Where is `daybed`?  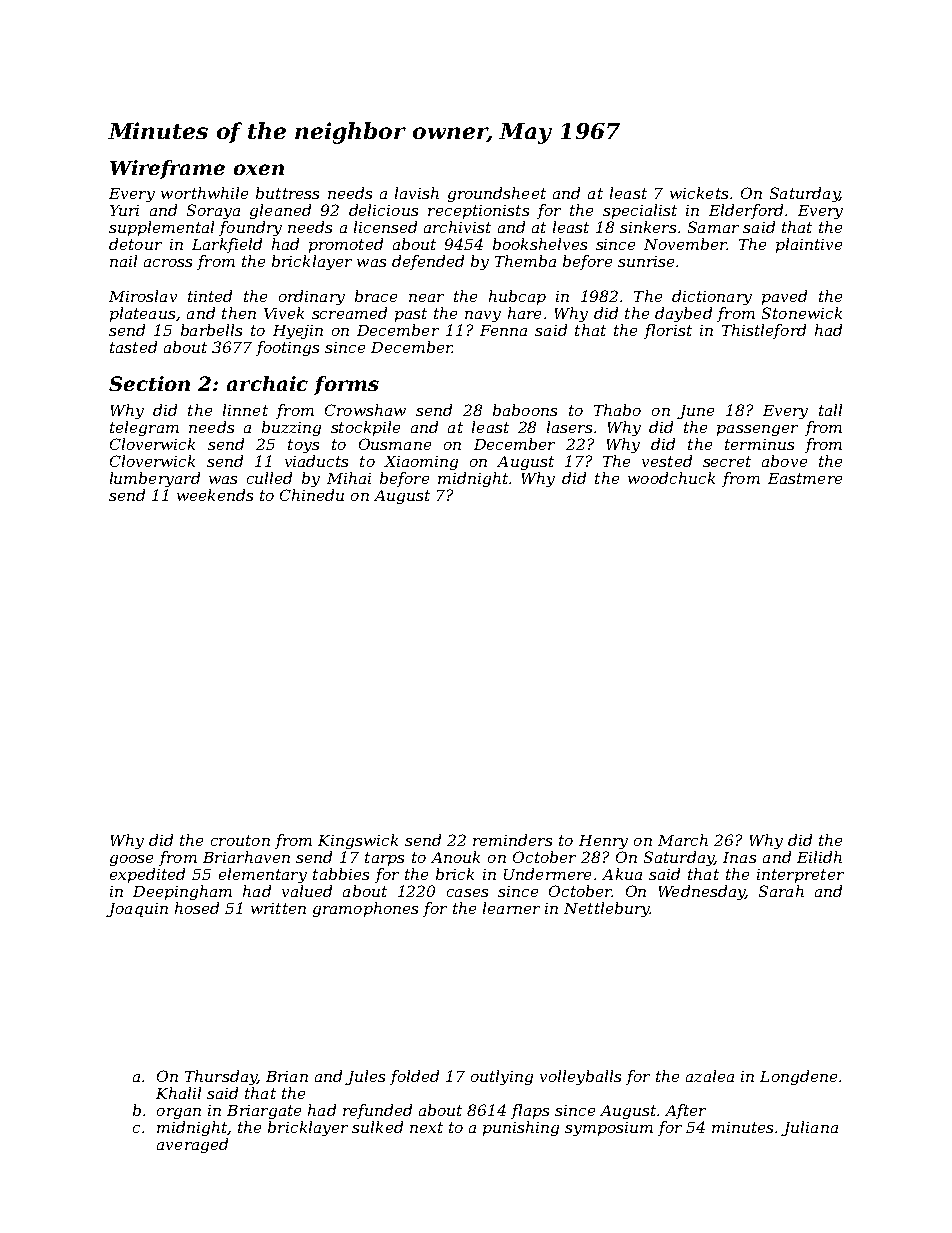 daybed is located at coordinates (683, 314).
